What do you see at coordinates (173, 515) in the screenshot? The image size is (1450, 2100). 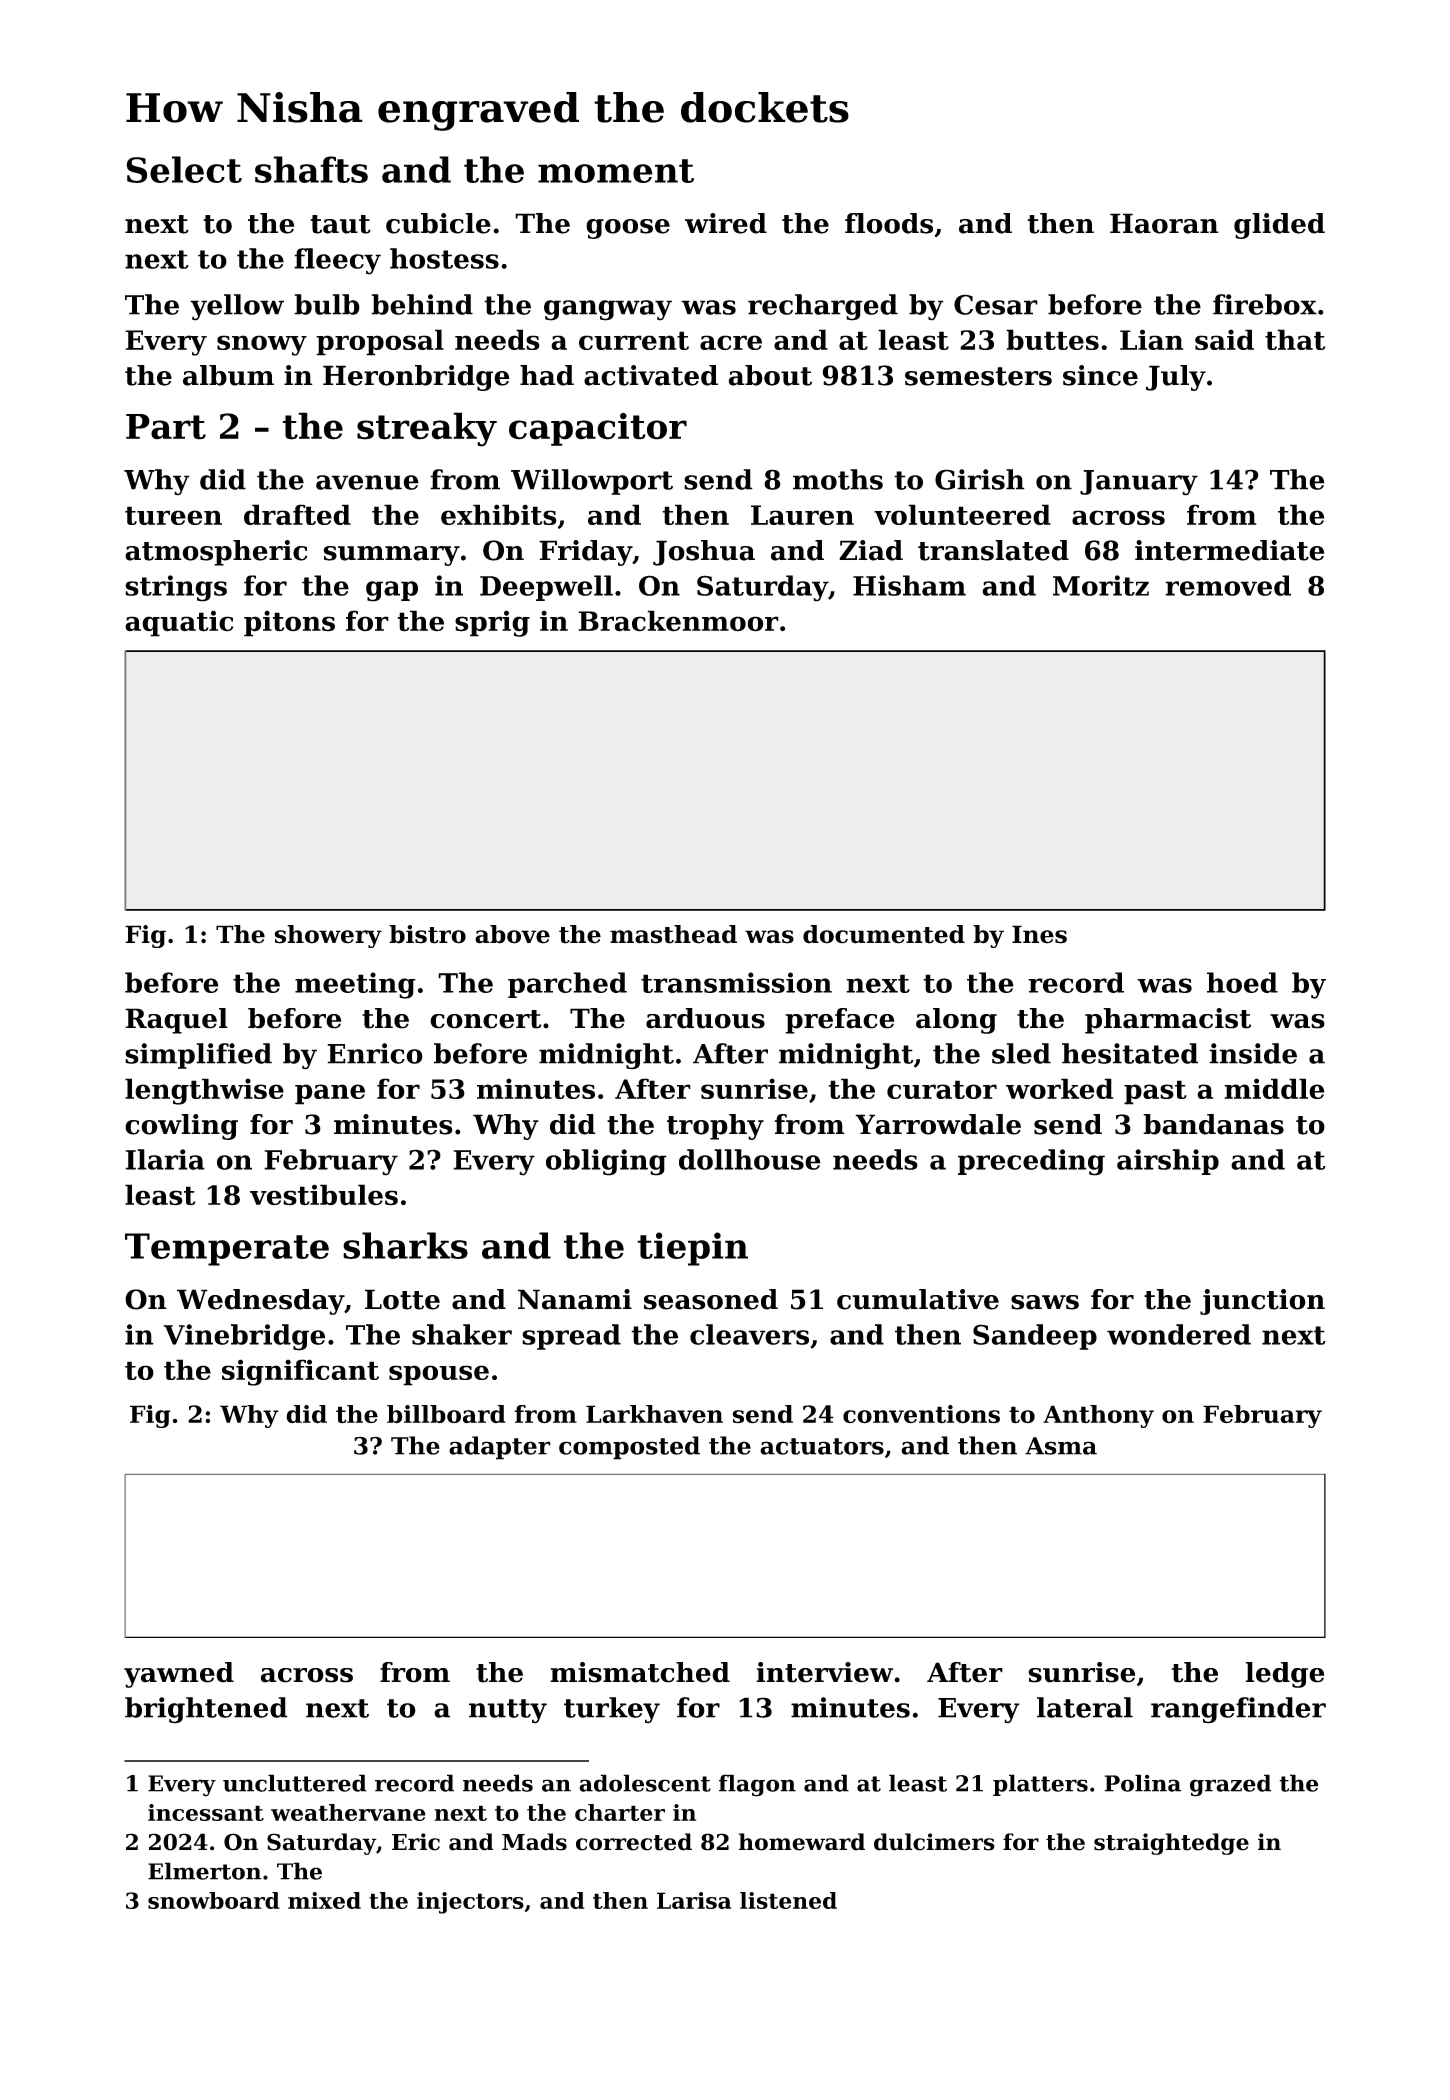 I see `tureen` at bounding box center [173, 515].
